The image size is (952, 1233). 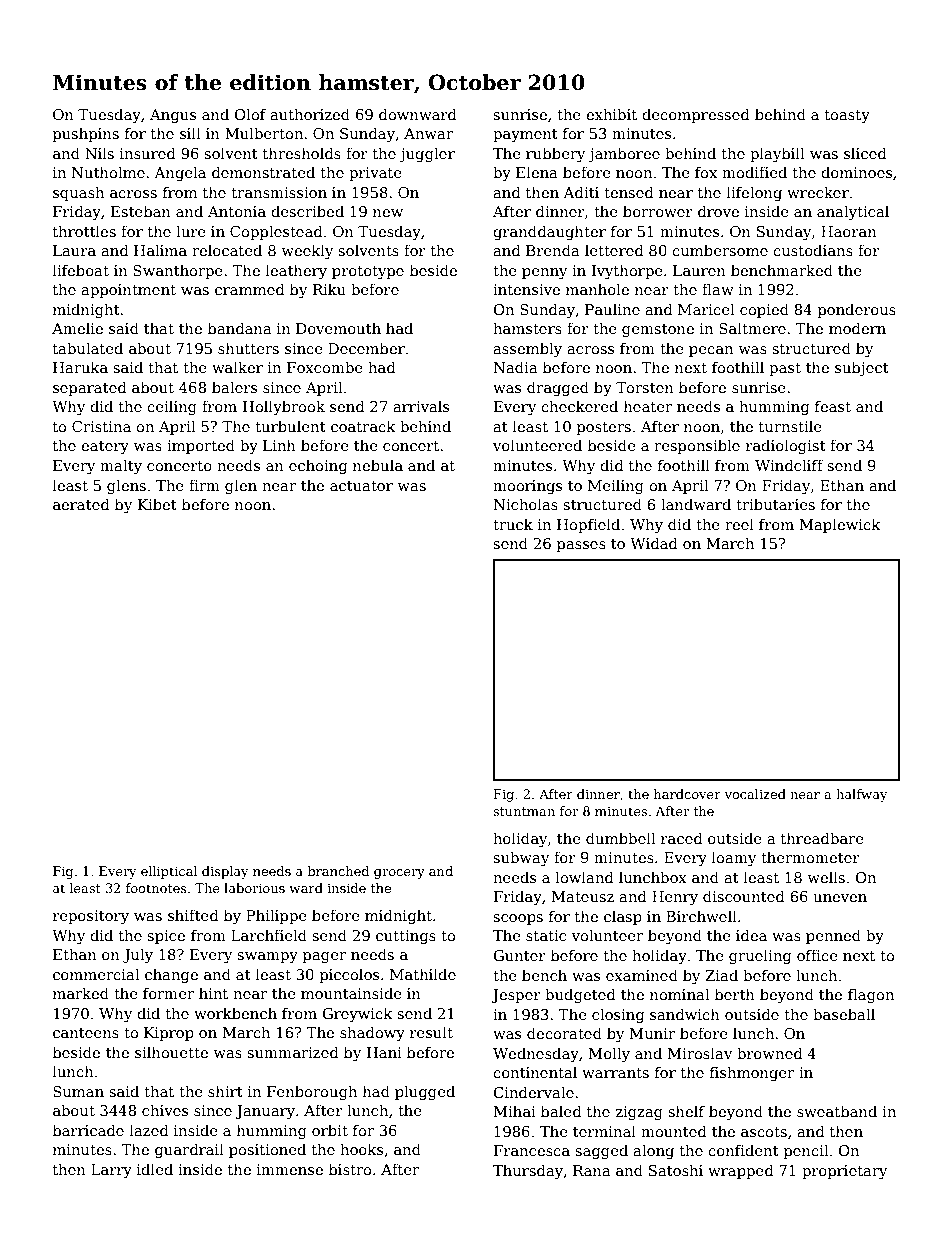 I want to click on wrapped, so click(x=741, y=1171).
